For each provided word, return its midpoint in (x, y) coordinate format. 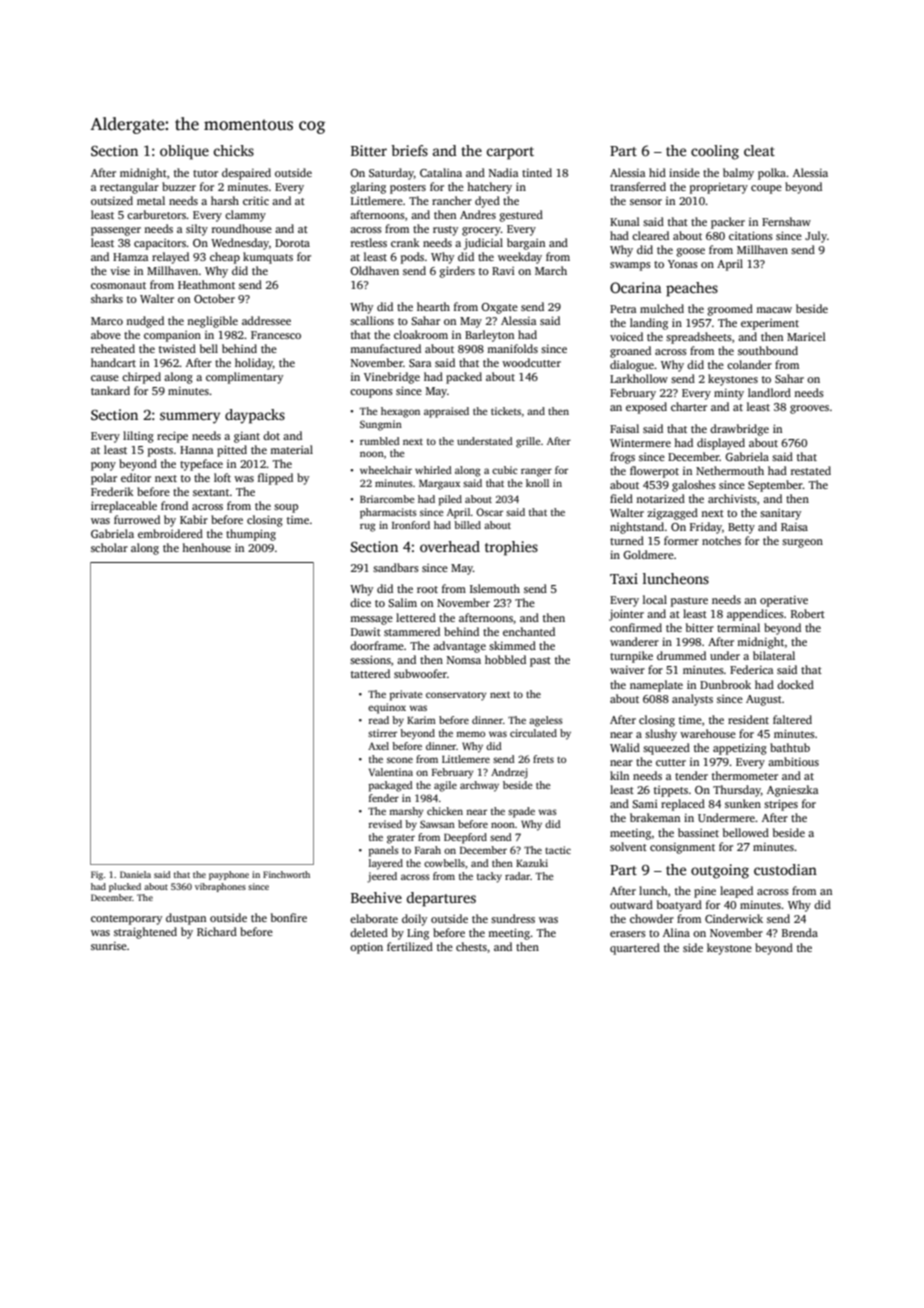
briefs (409, 150)
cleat (759, 150)
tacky (489, 877)
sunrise (109, 946)
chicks (234, 150)
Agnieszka (793, 791)
